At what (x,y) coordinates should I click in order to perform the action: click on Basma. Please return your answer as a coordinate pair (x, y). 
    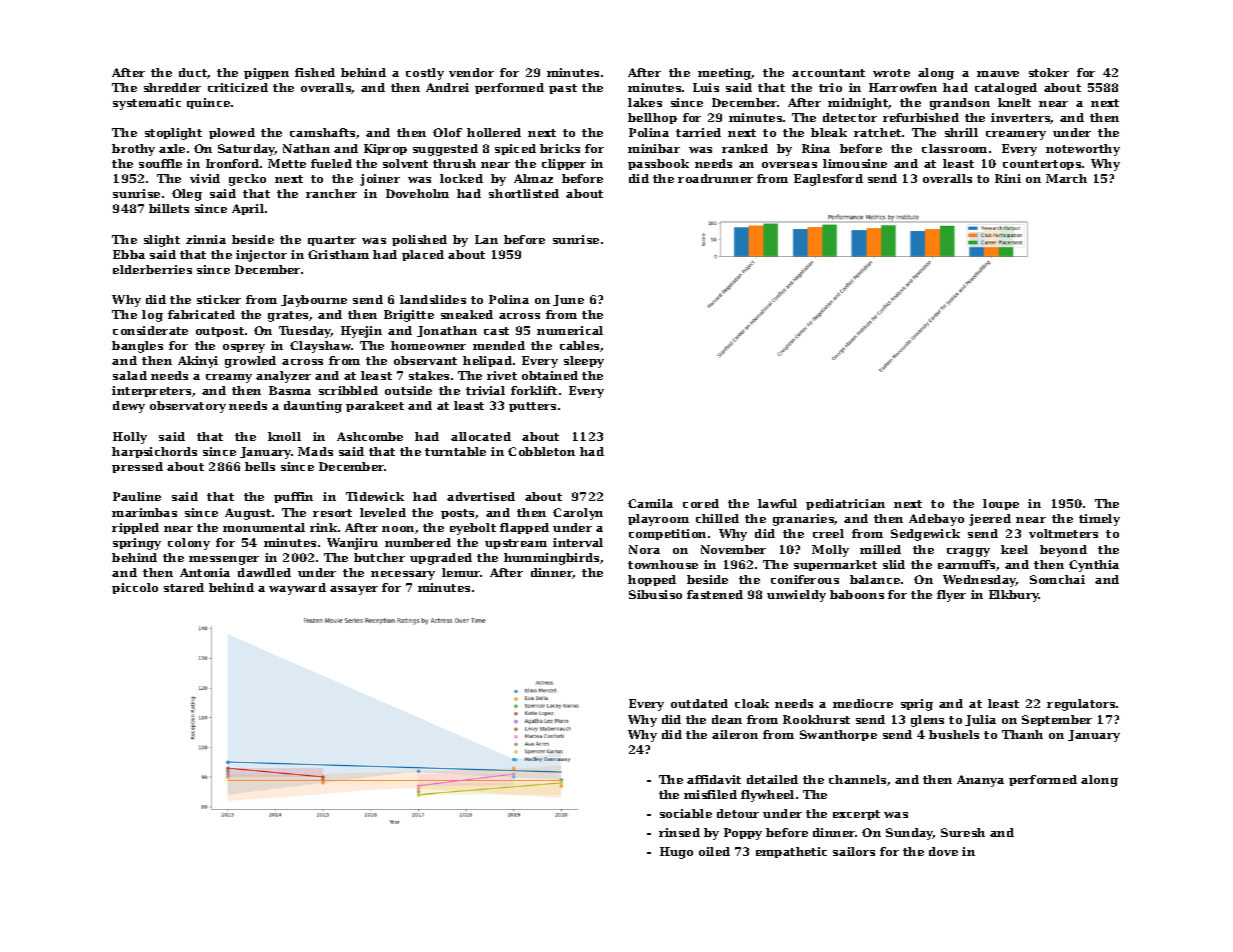
    Looking at the image, I should click on (290, 390).
